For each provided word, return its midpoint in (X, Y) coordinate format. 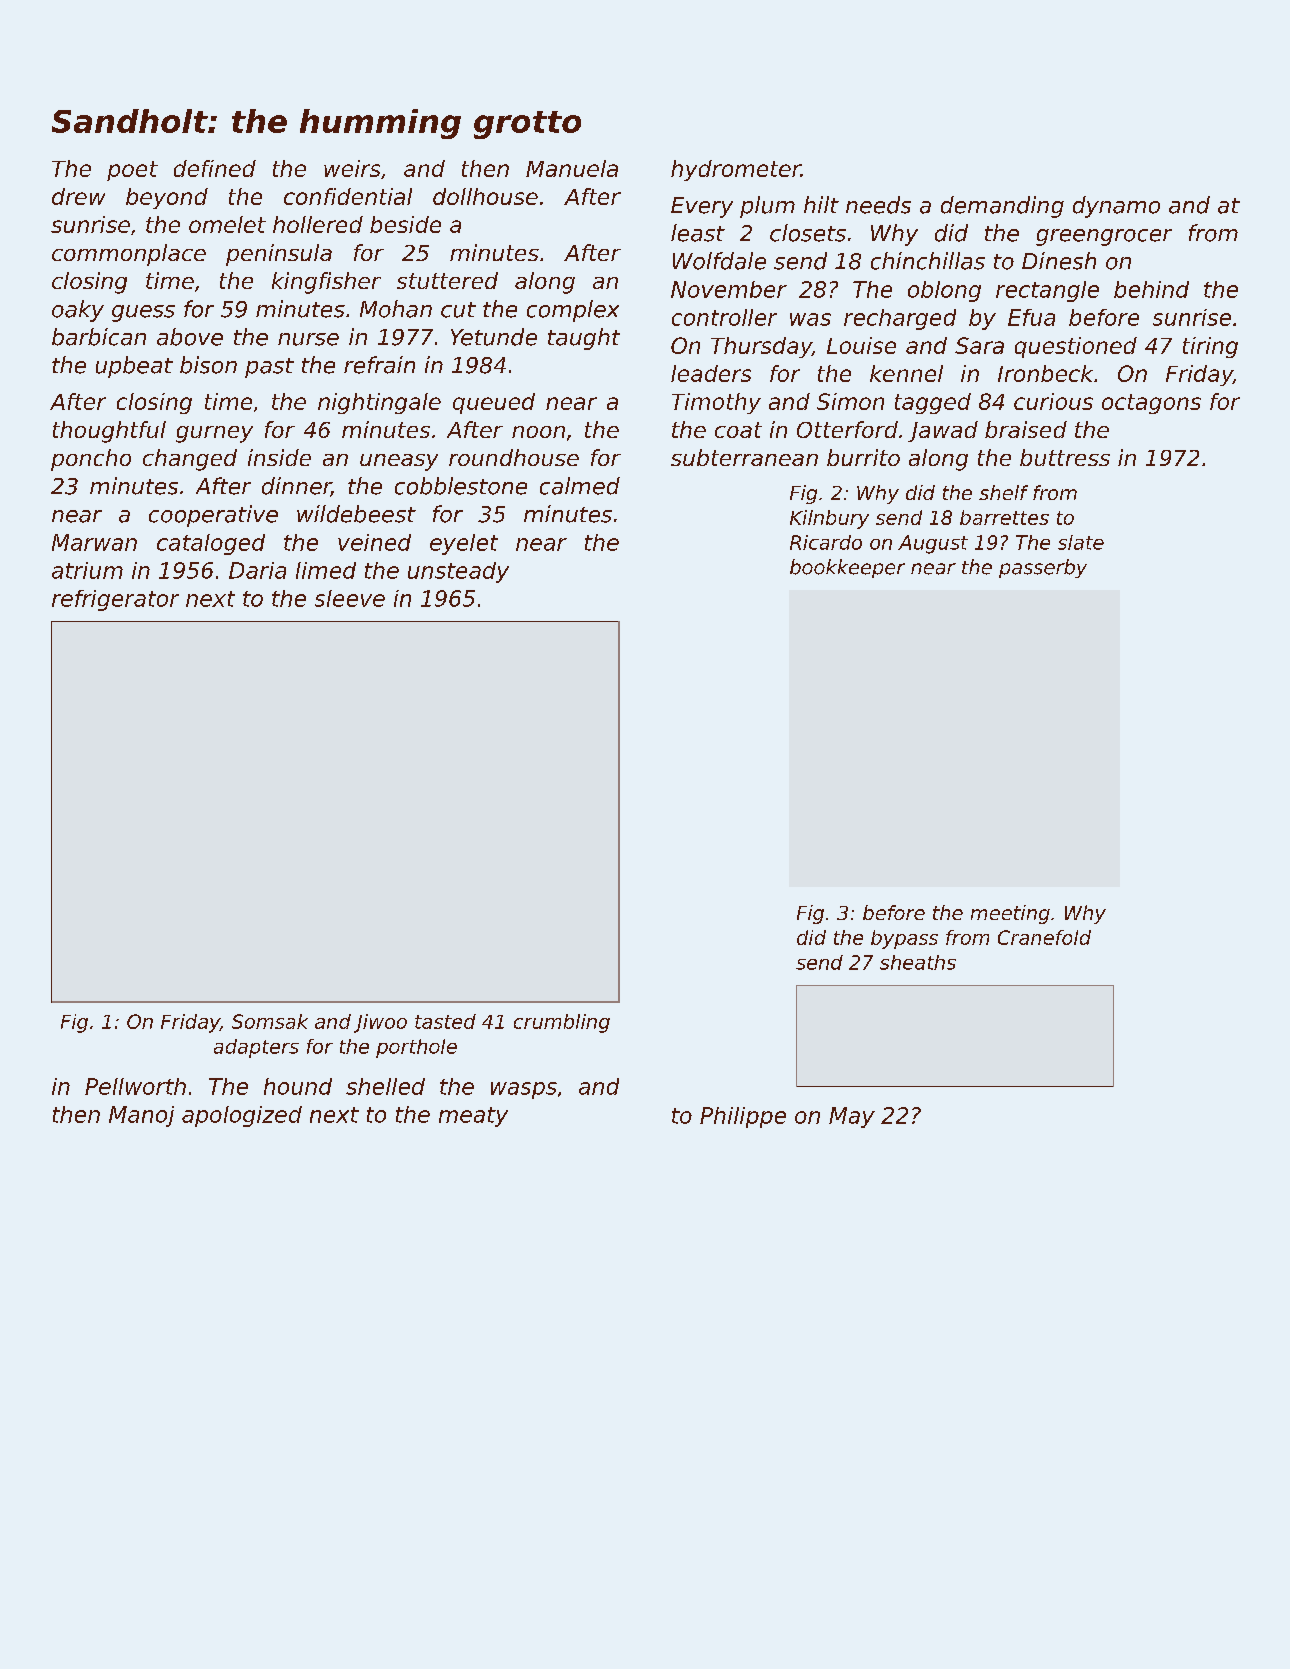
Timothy (716, 403)
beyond (167, 198)
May (852, 1117)
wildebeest (356, 514)
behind (1151, 289)
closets (808, 233)
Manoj (141, 1116)
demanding (1002, 207)
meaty (473, 1117)
